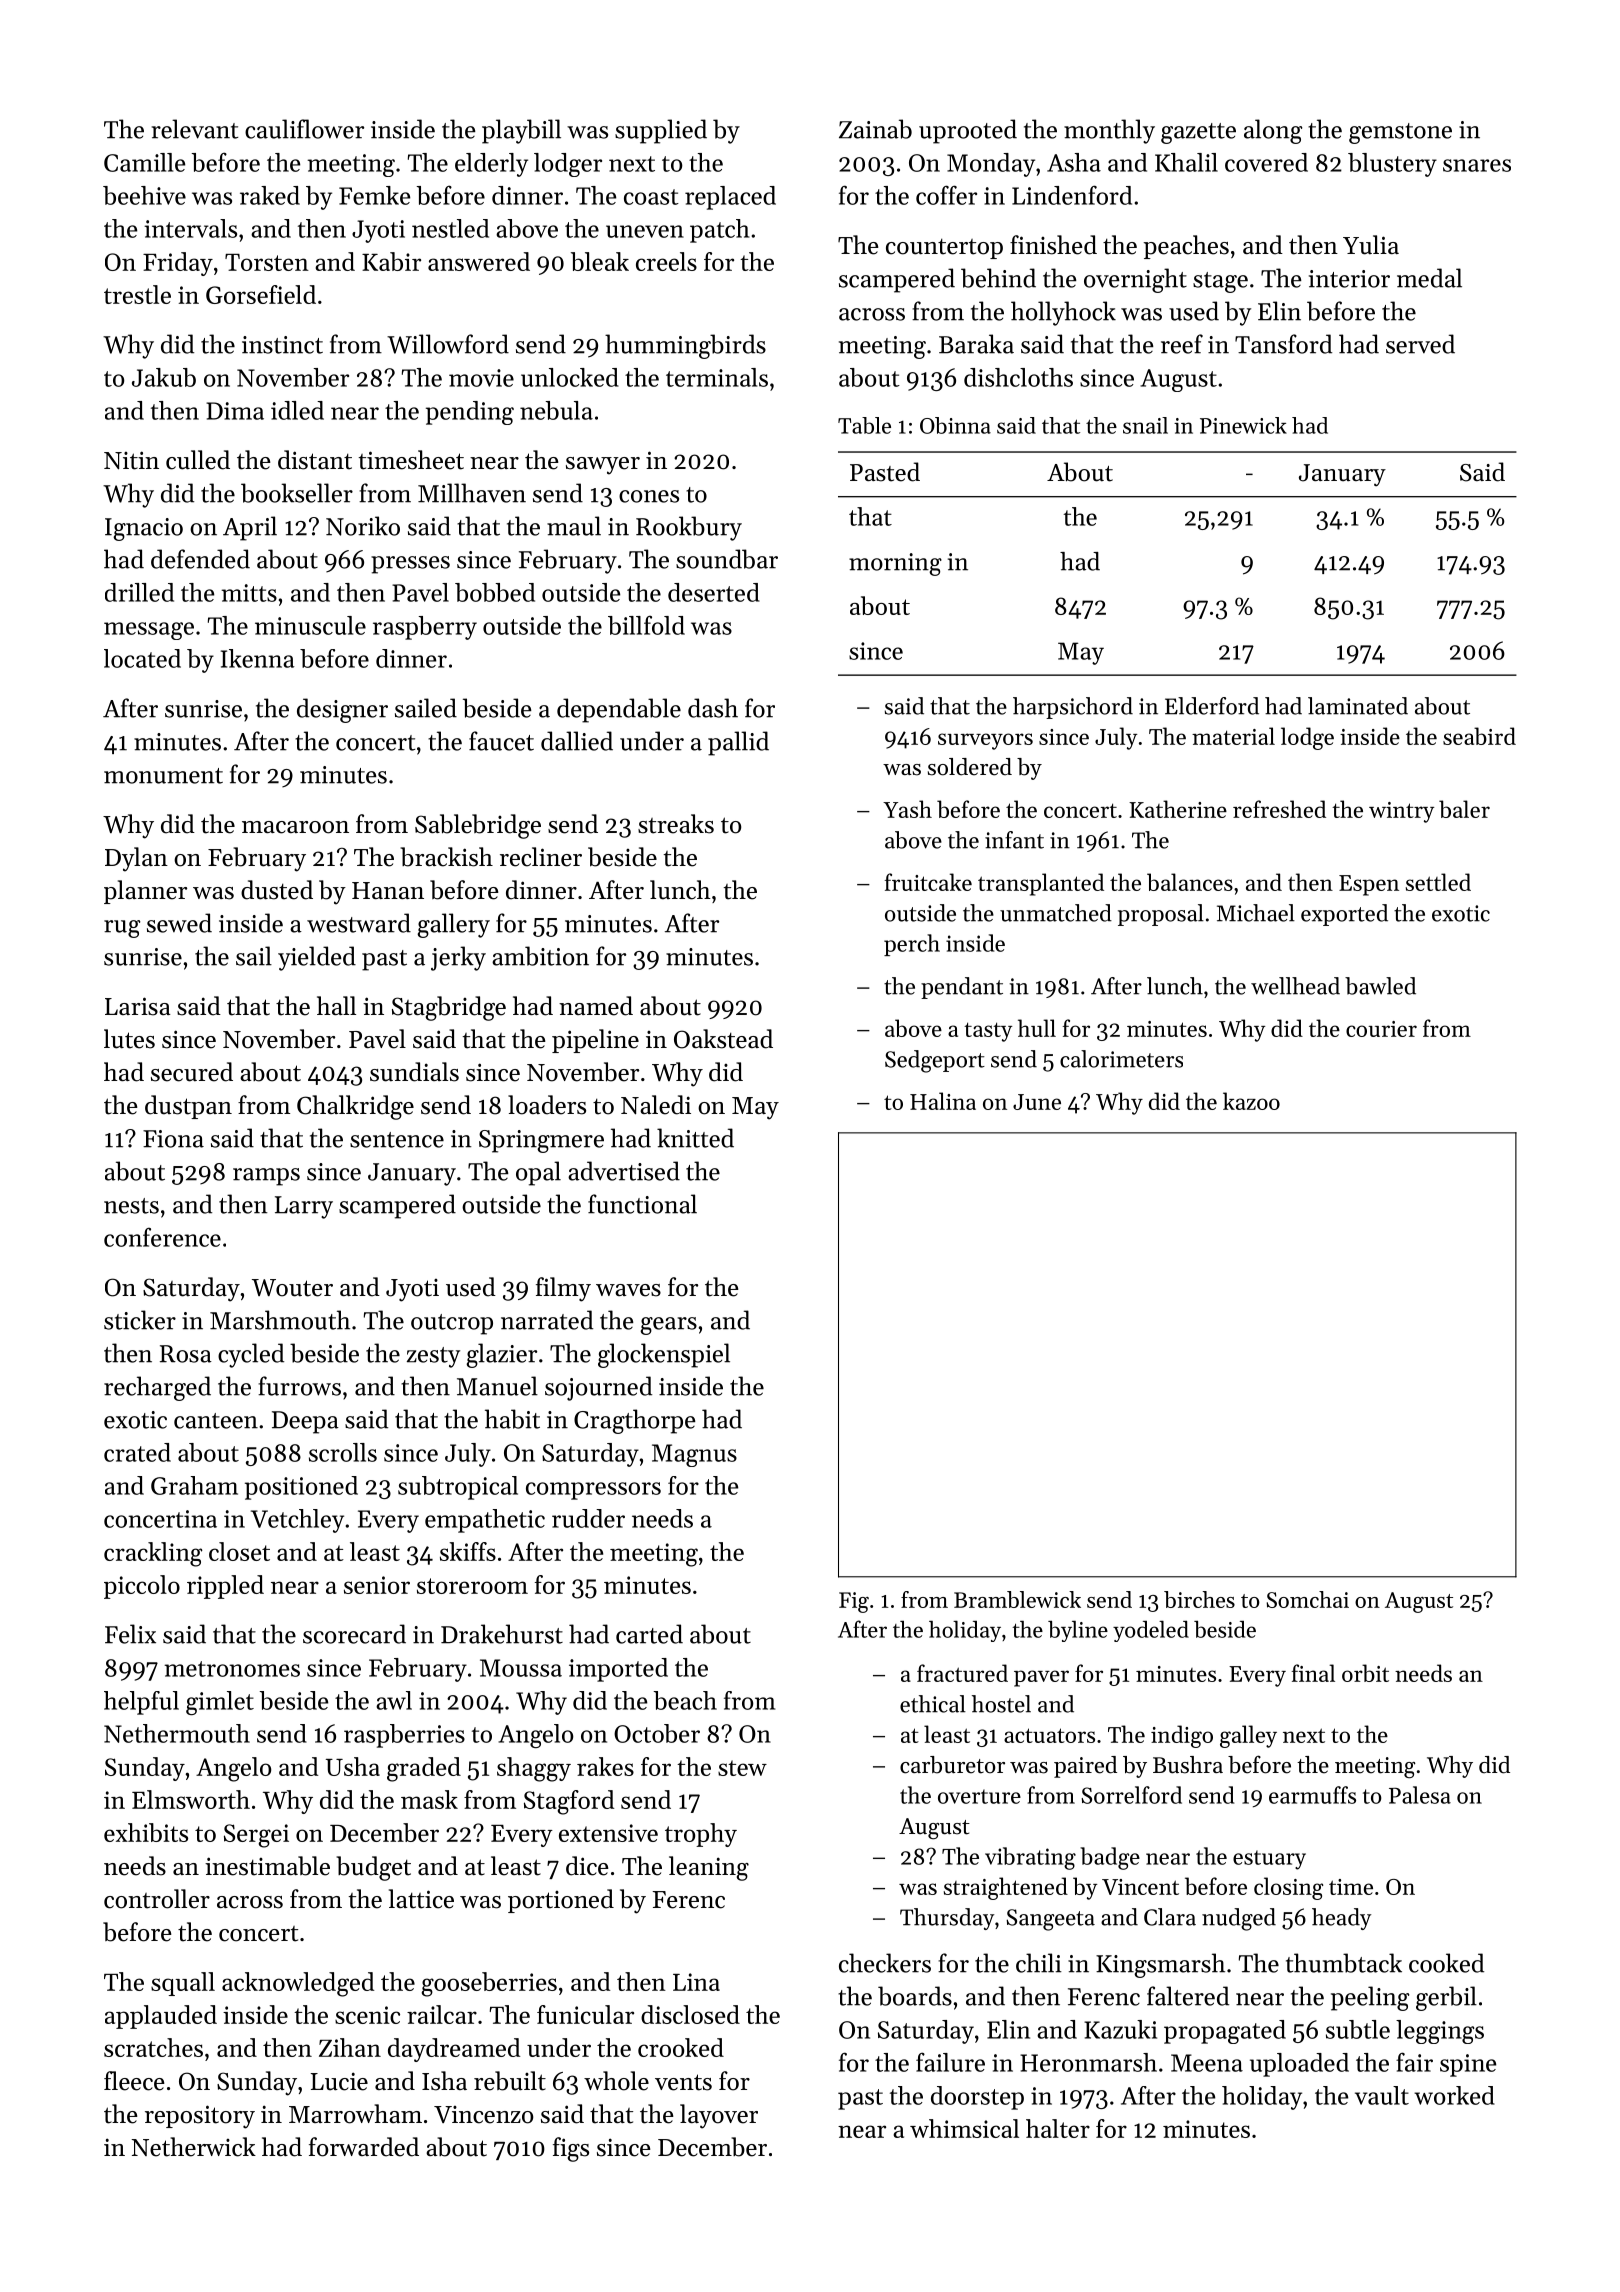  I want to click on Netherwick, so click(193, 2147).
